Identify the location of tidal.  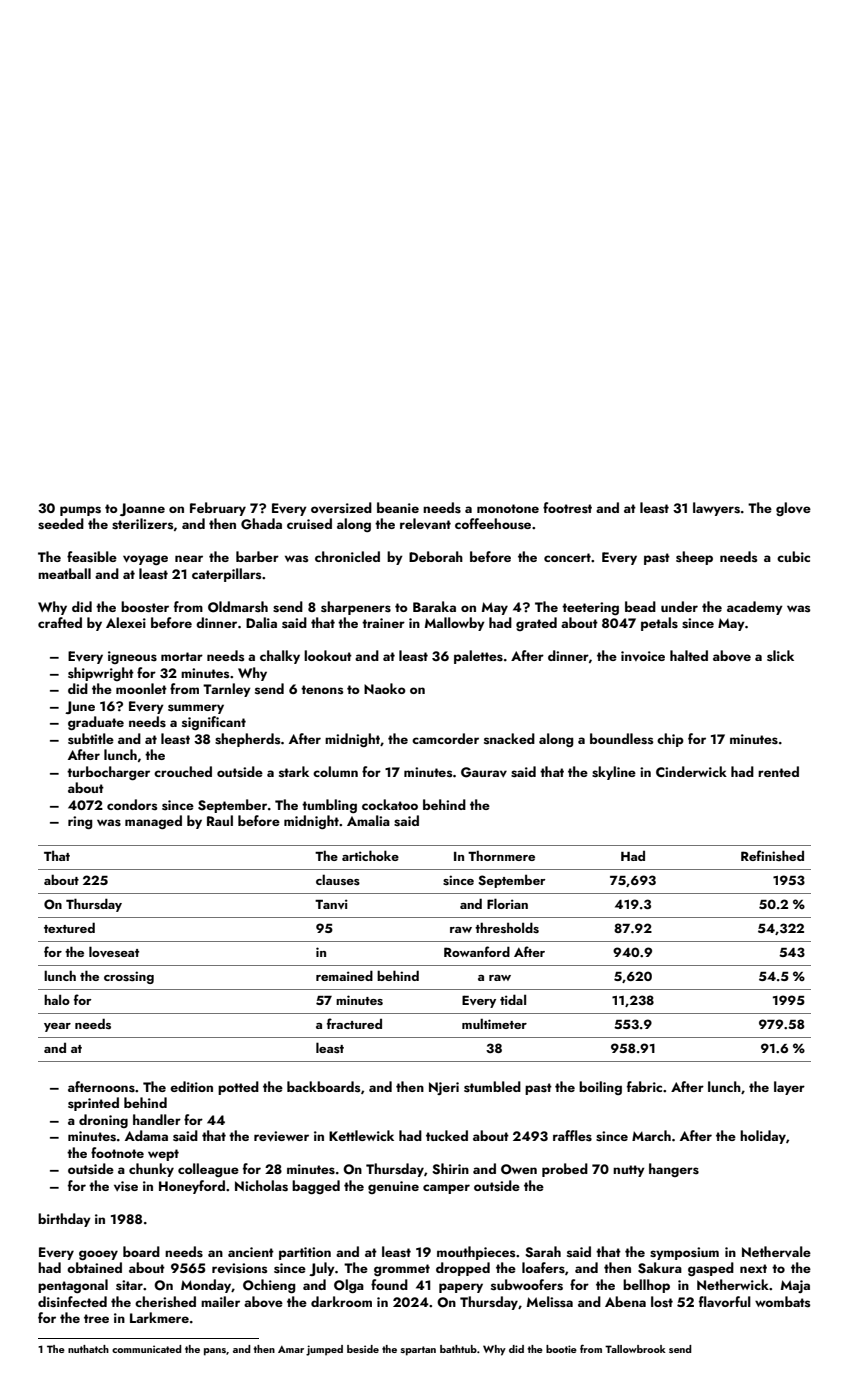
(513, 999).
